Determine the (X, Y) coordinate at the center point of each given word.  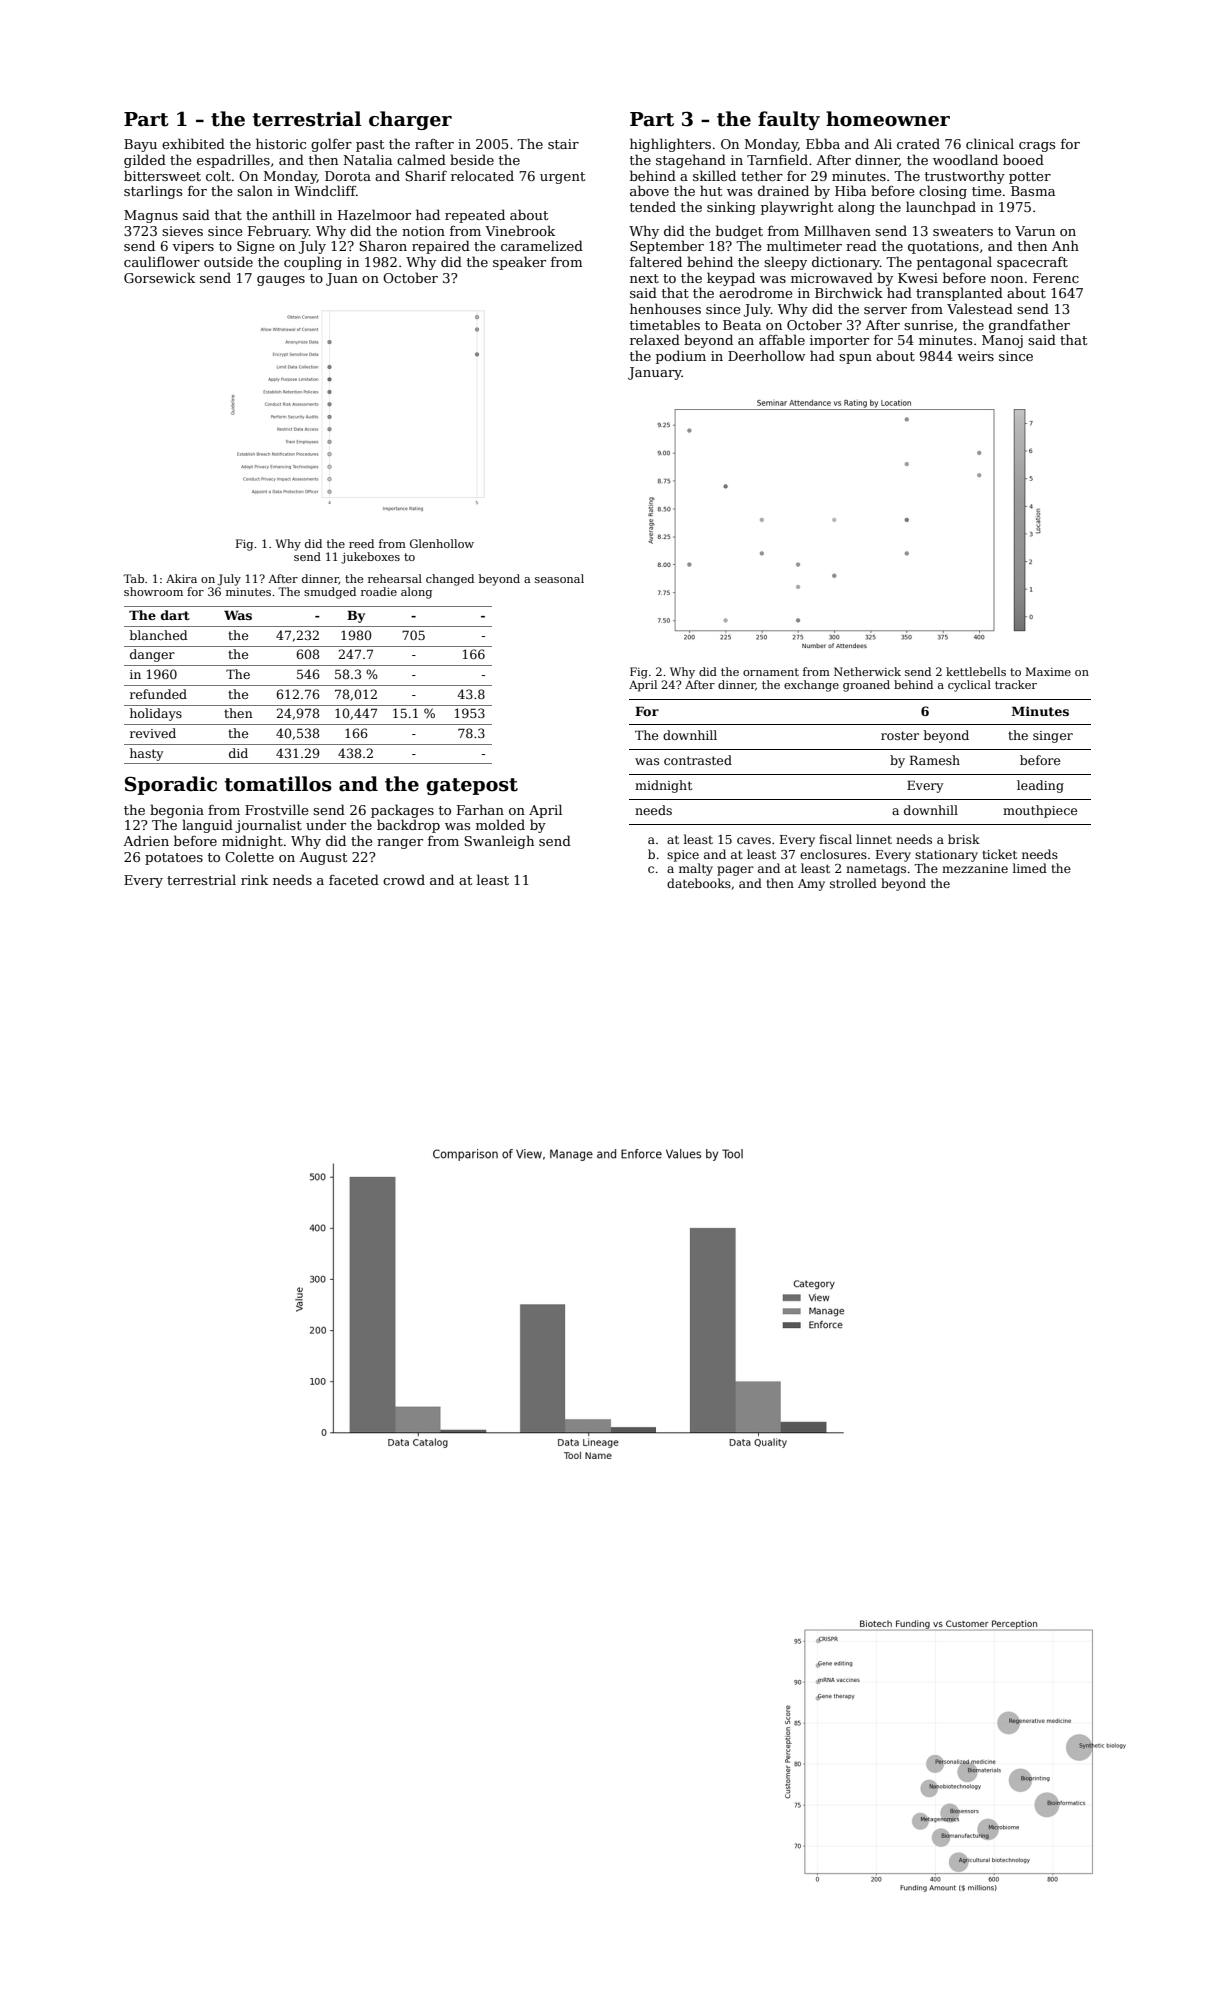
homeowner (888, 119)
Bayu (140, 145)
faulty (789, 120)
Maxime (1048, 671)
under (326, 824)
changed (450, 580)
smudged (330, 593)
